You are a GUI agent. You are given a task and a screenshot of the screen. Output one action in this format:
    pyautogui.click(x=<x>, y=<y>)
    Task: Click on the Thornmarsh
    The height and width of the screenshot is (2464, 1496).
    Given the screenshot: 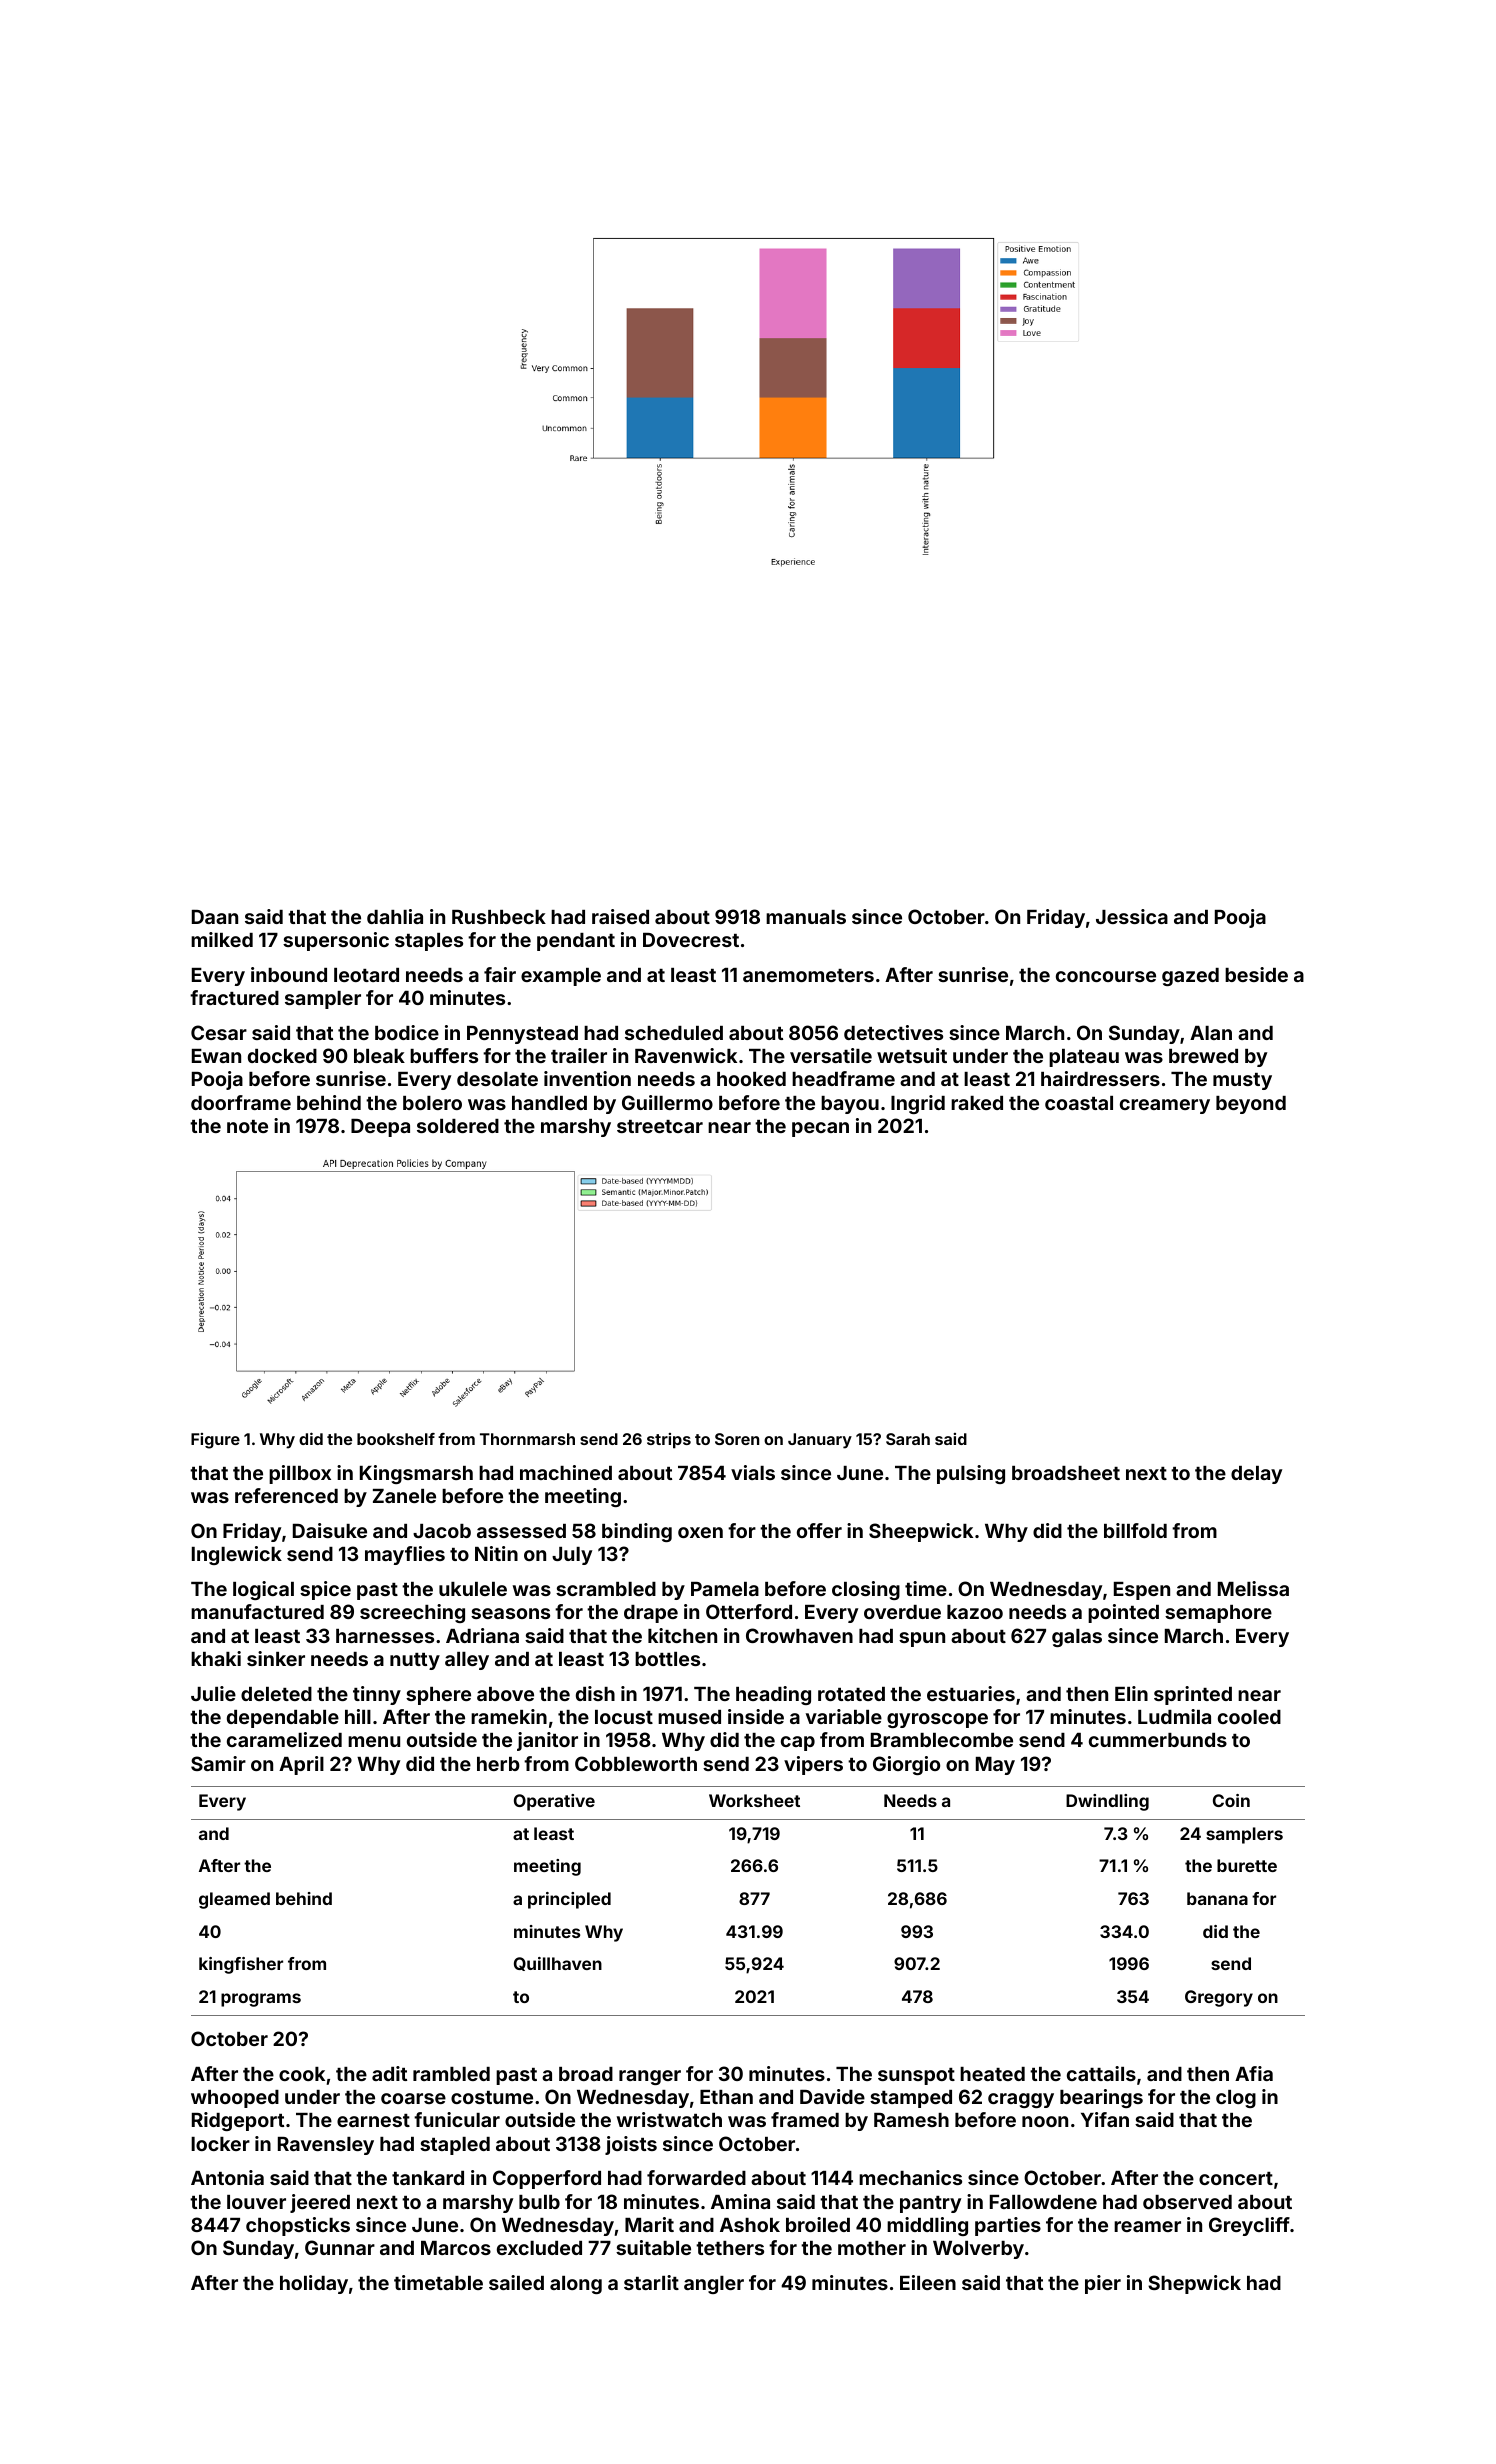 What is the action you would take?
    pyautogui.click(x=527, y=1439)
